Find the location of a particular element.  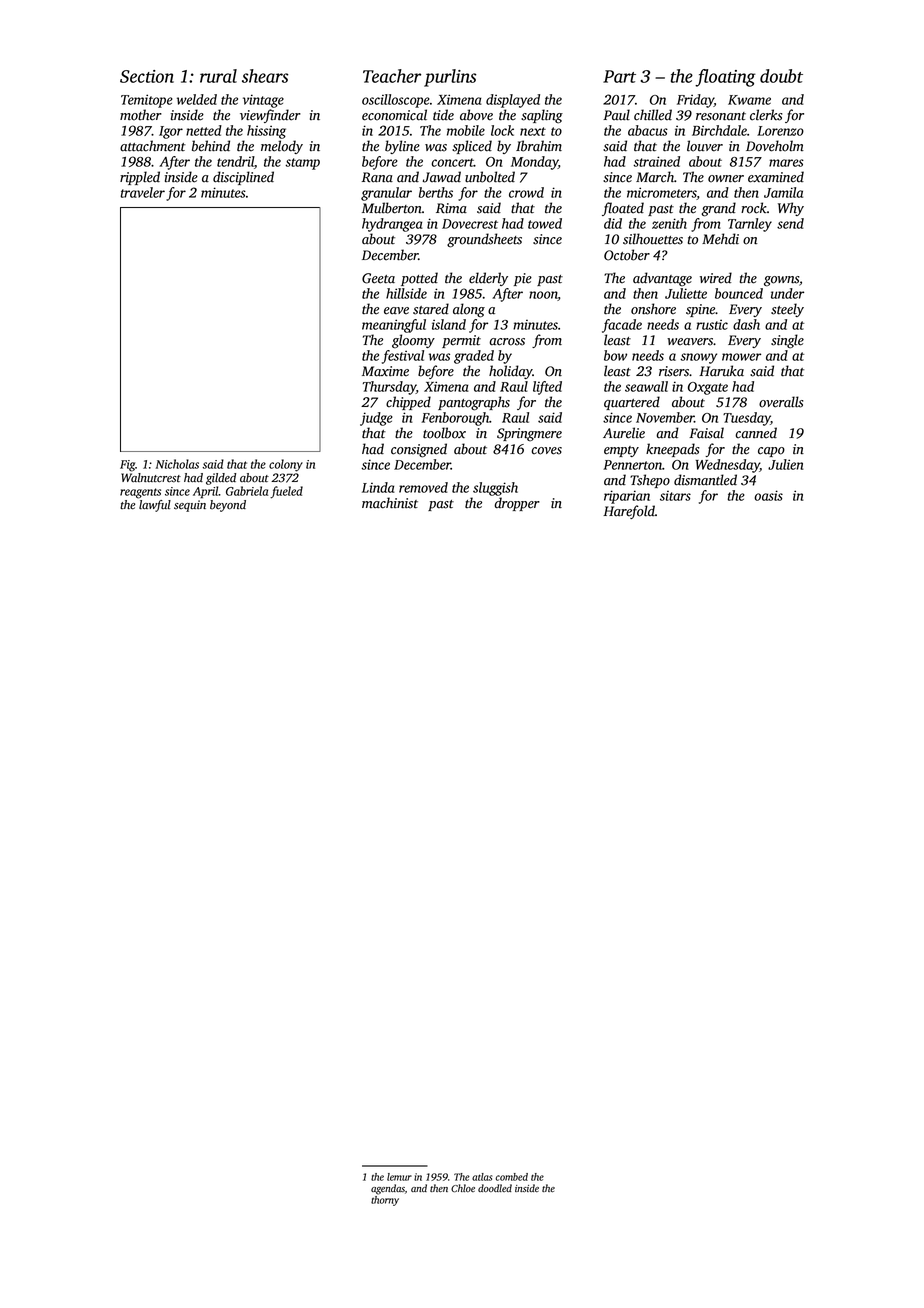

floating is located at coordinates (725, 78).
